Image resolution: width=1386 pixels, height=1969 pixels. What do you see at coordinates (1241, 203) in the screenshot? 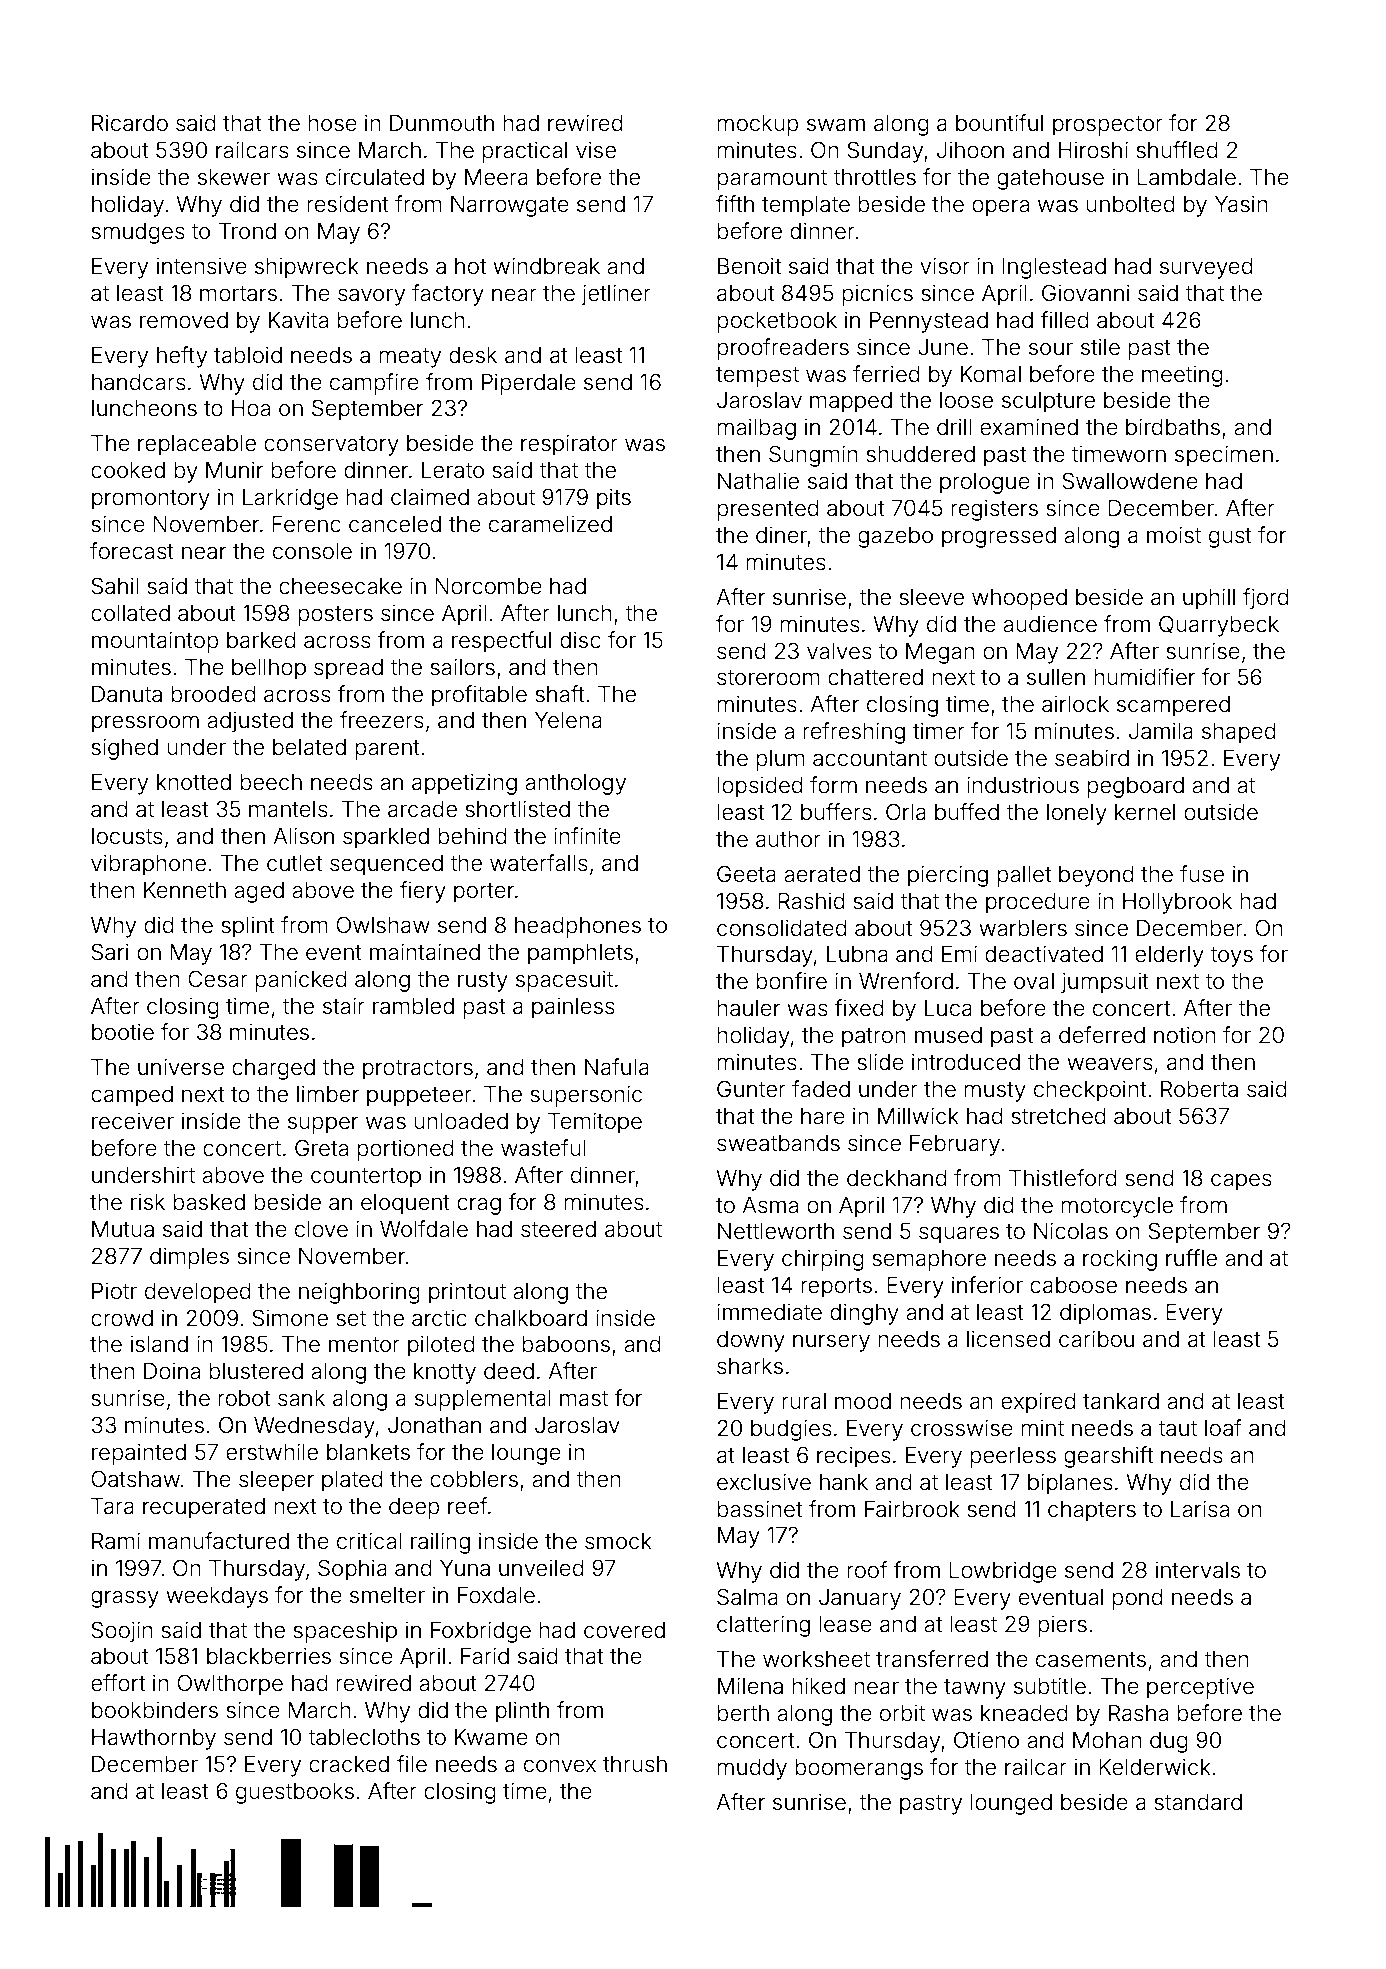
I see `Yasin` at bounding box center [1241, 203].
